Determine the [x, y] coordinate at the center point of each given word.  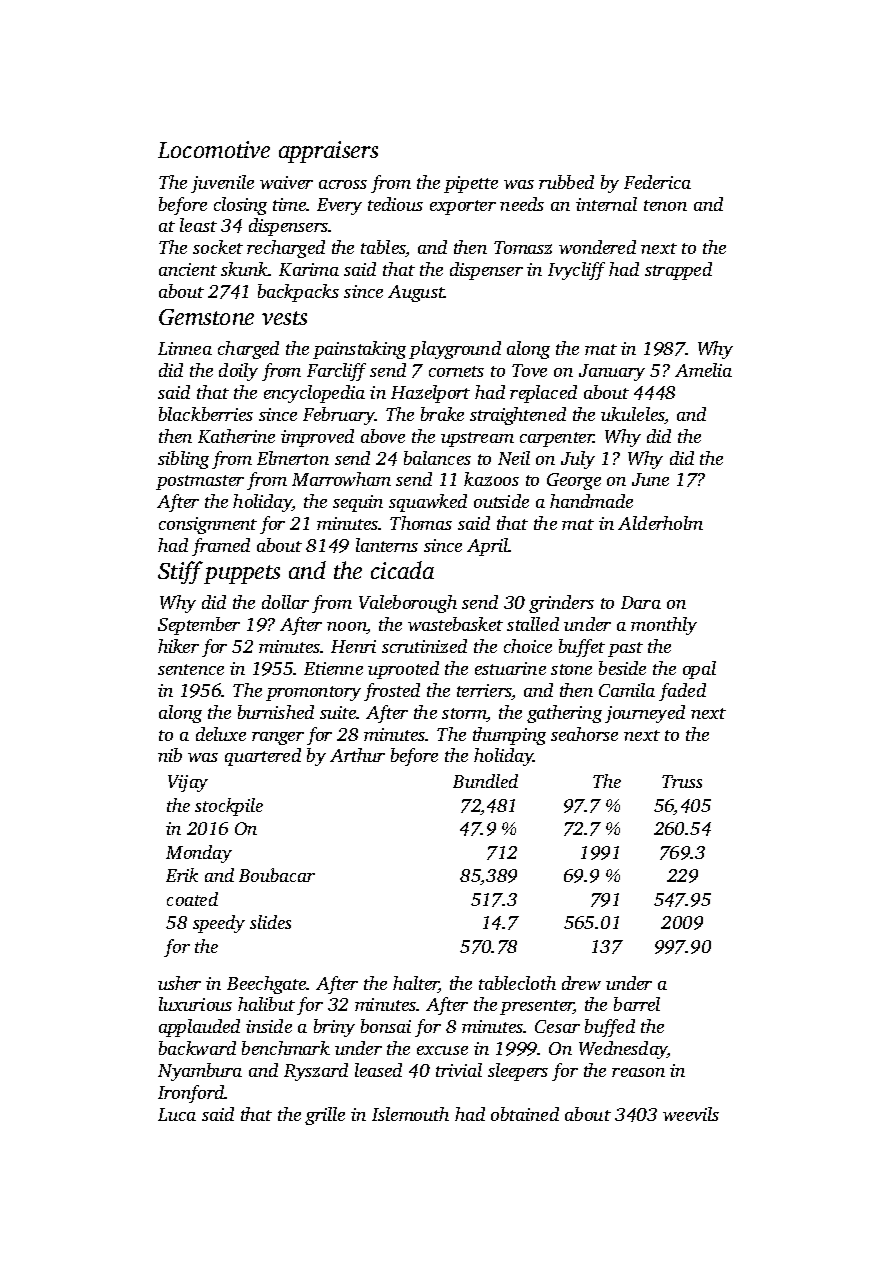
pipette [471, 184]
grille [325, 1116]
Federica [657, 182]
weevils [691, 1114]
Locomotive [214, 149]
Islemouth [410, 1114]
